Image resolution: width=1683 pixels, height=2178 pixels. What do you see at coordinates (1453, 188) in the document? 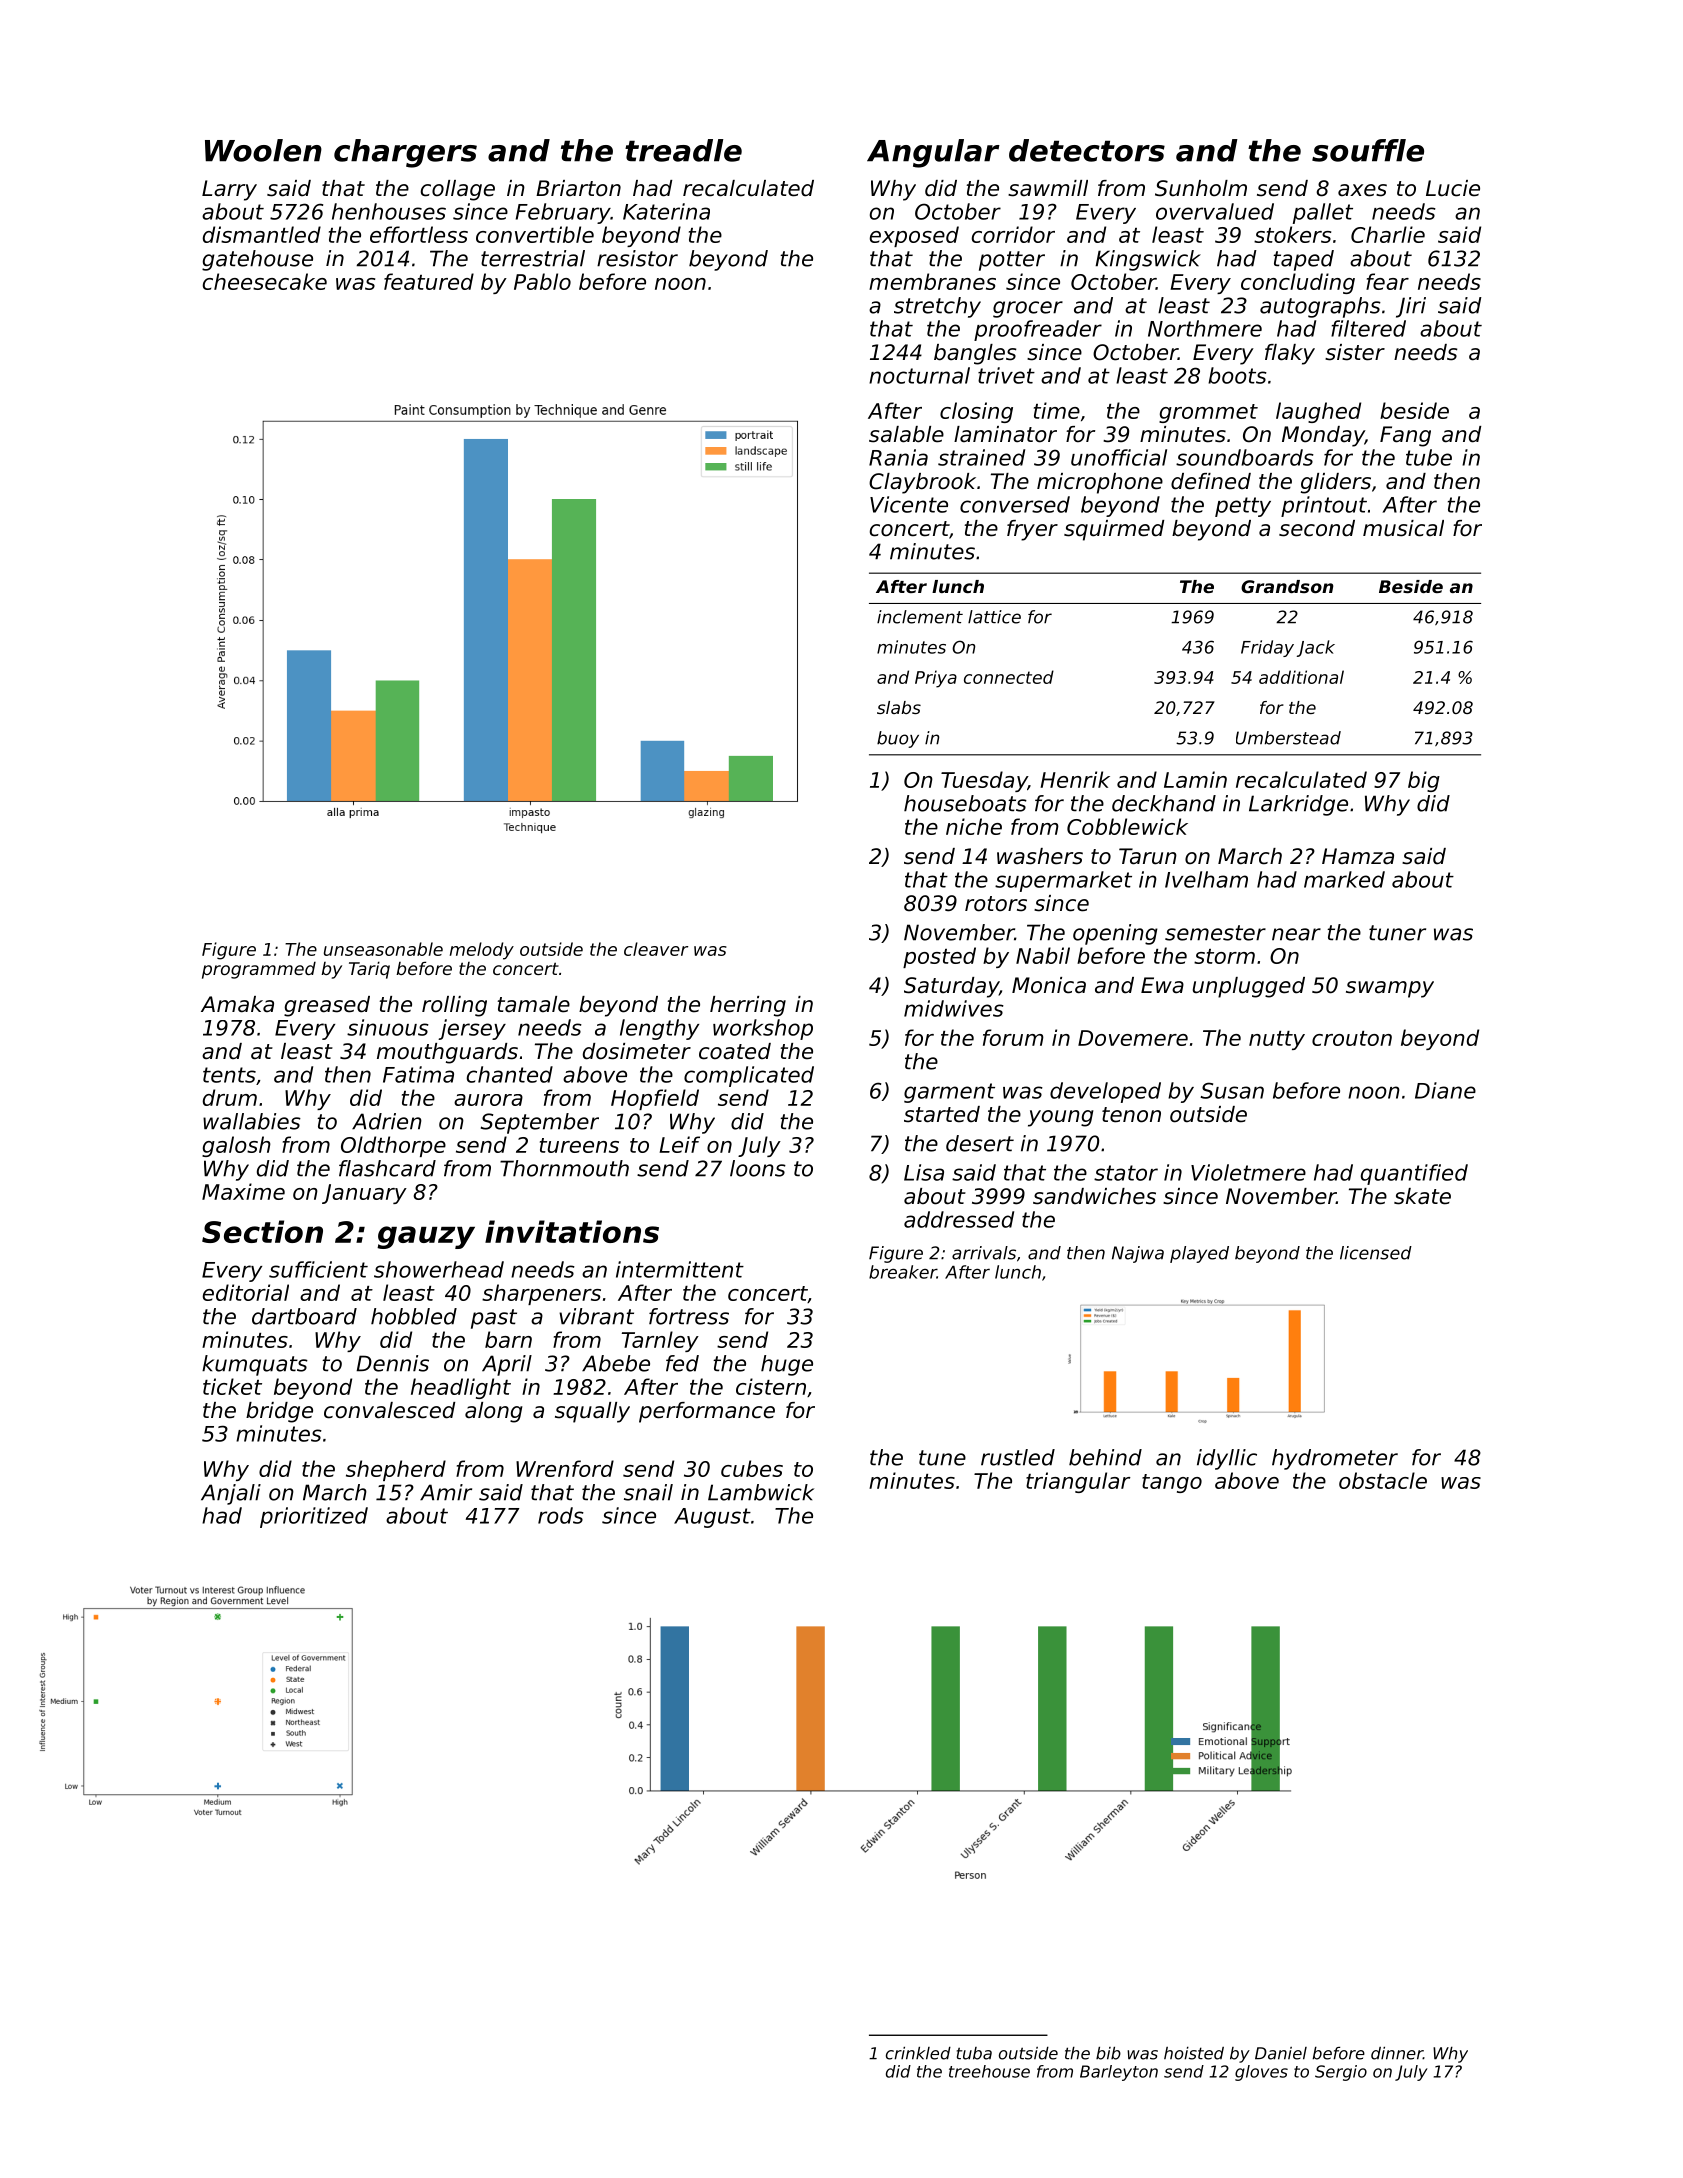
I see `Lucie` at bounding box center [1453, 188].
